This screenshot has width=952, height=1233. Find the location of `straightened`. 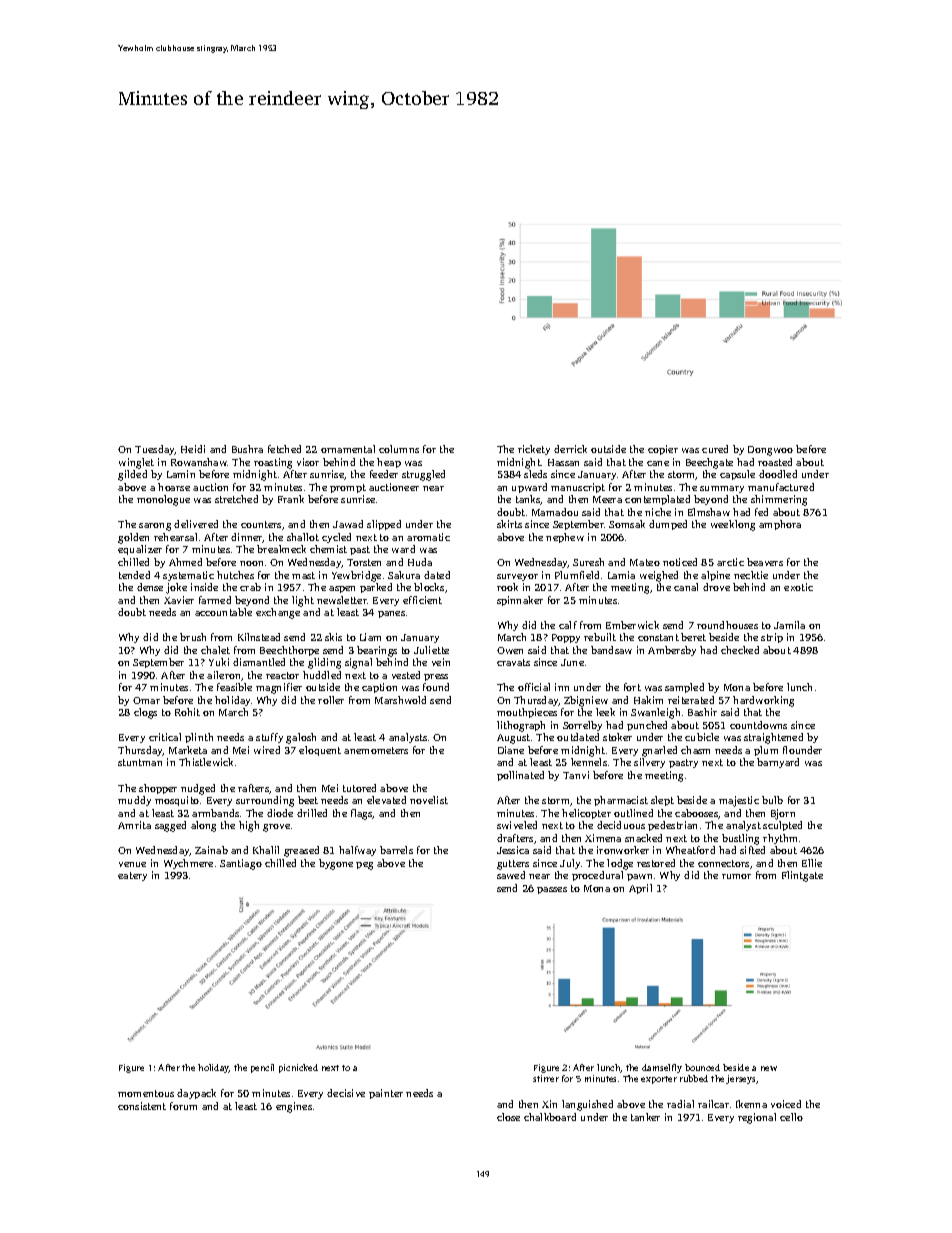

straightened is located at coordinates (773, 738).
